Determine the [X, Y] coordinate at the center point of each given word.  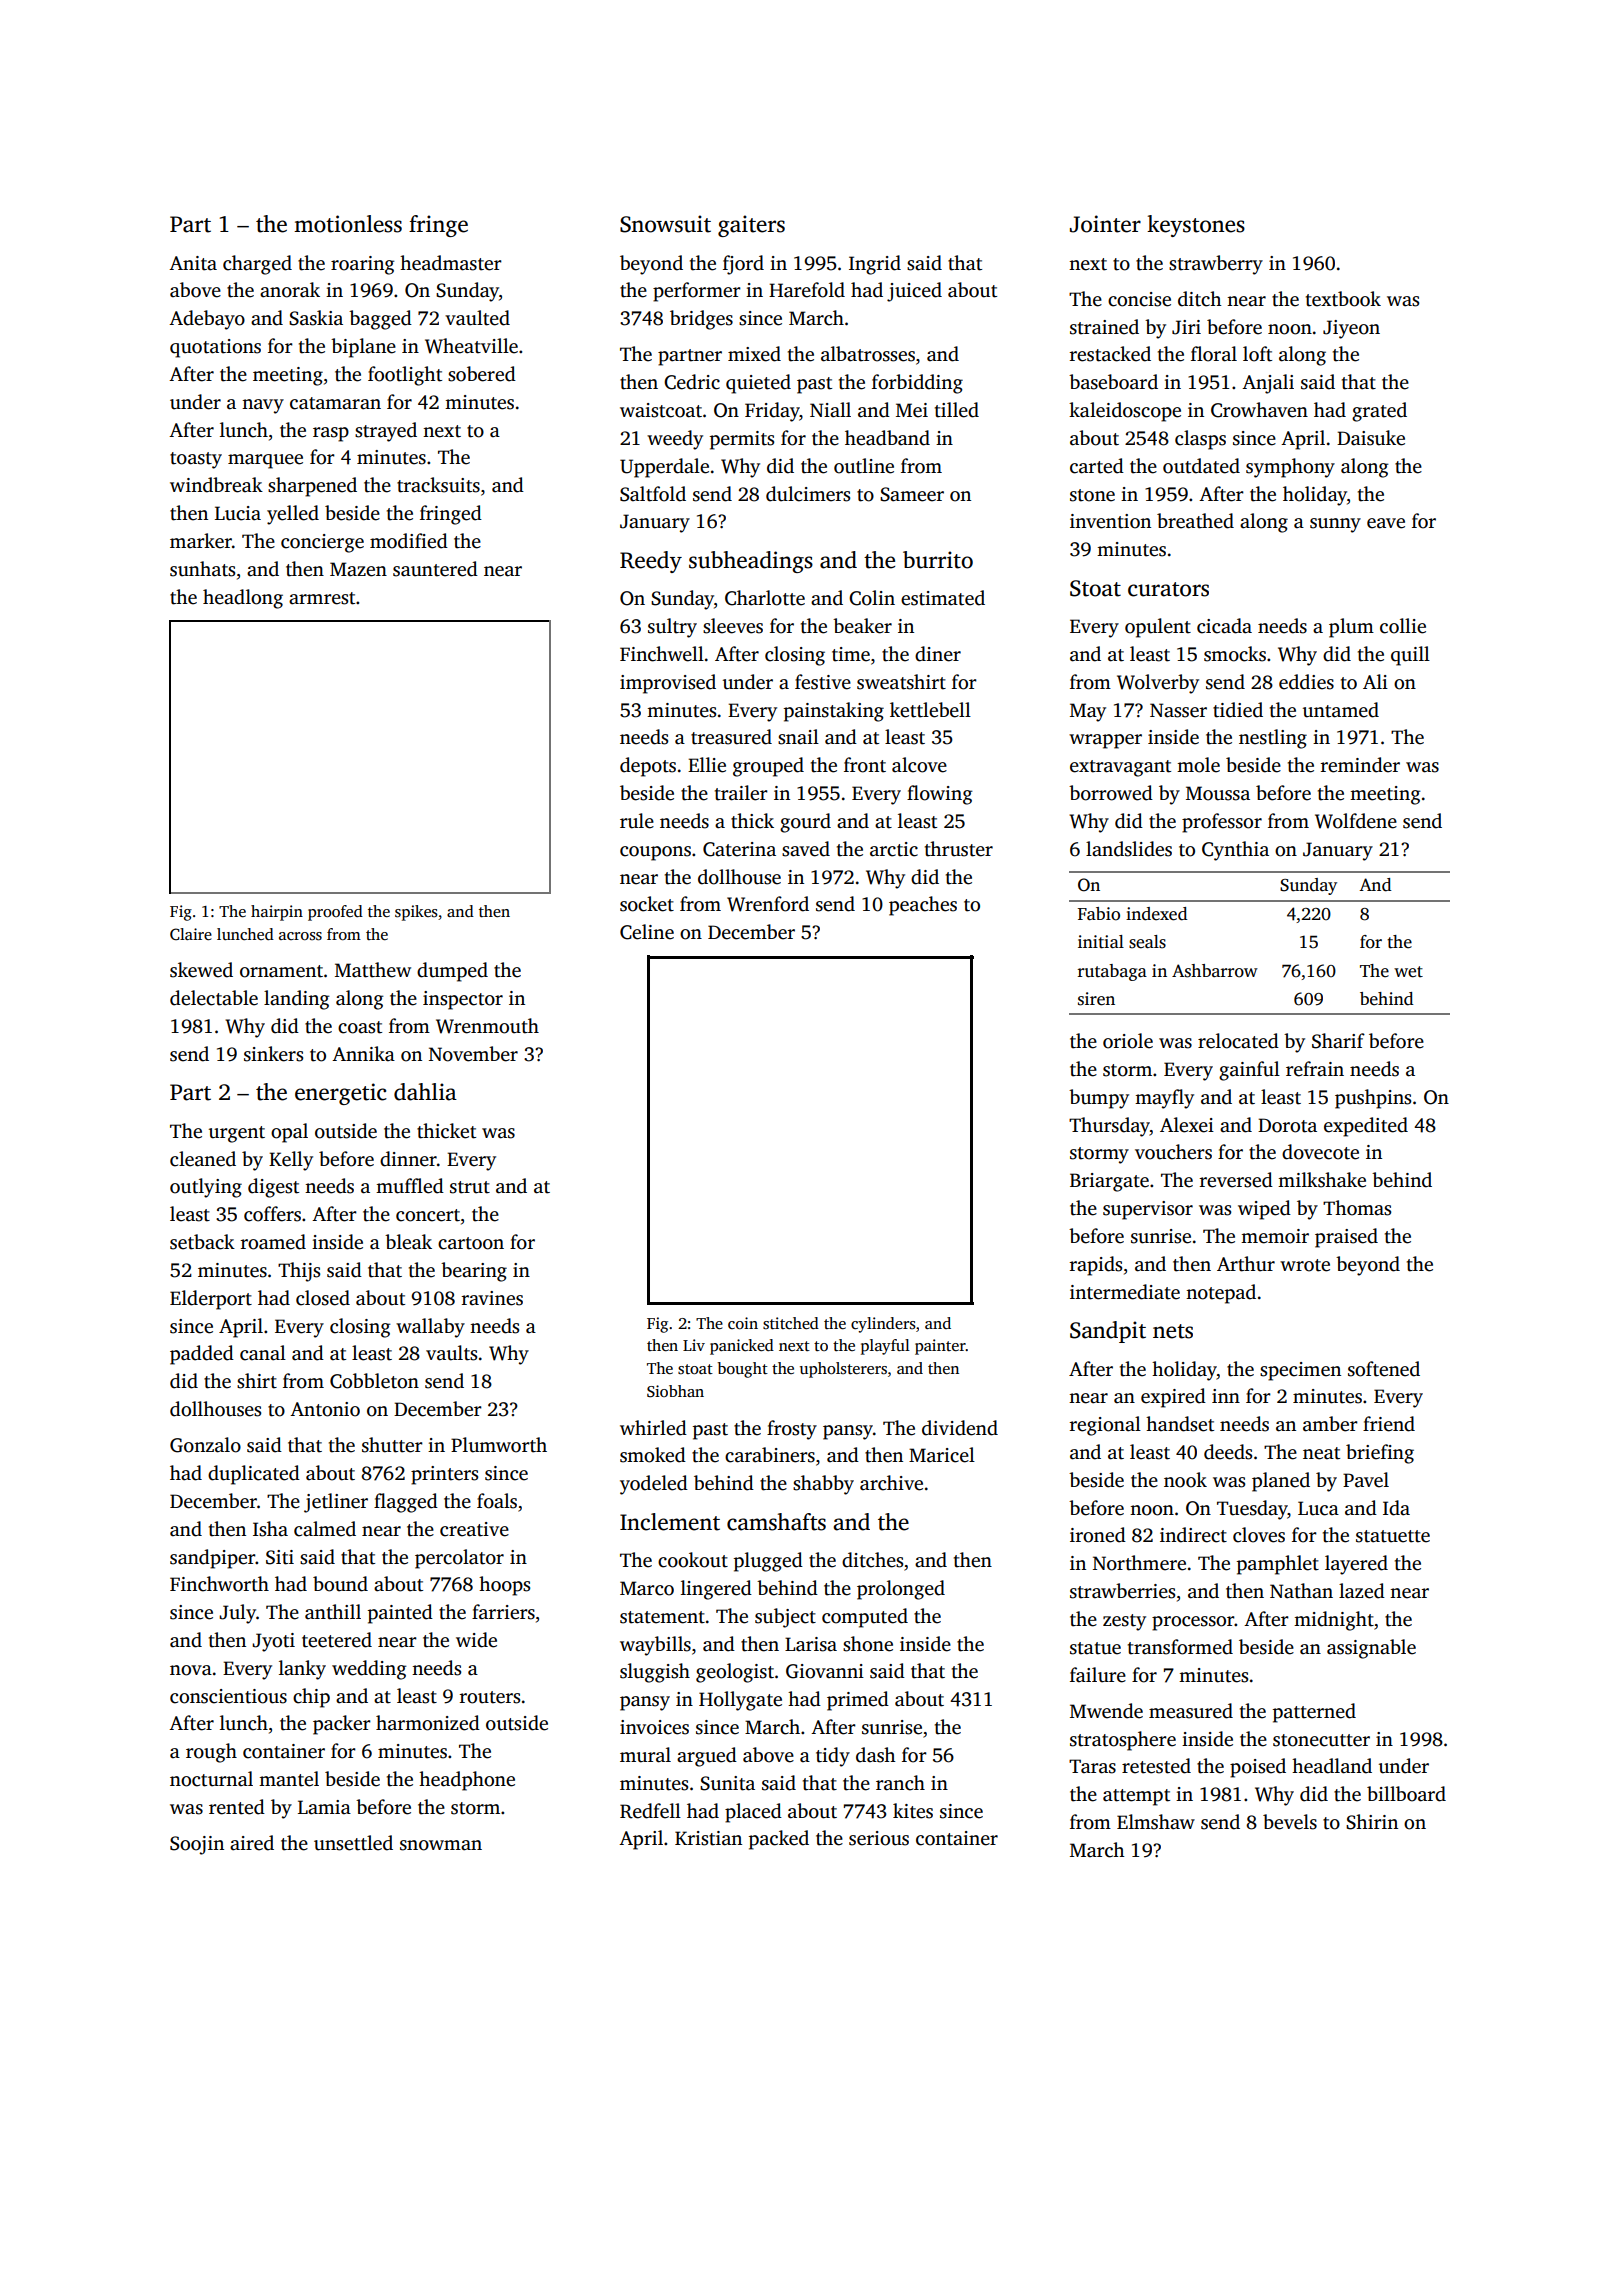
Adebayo [207, 320]
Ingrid [875, 265]
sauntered [435, 569]
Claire [191, 934]
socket [647, 904]
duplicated [254, 1475]
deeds [1228, 1452]
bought [743, 1370]
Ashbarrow [1215, 971]
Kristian [708, 1838]
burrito [938, 560]
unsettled [353, 1843]
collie [1403, 626]
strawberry [1216, 265]
